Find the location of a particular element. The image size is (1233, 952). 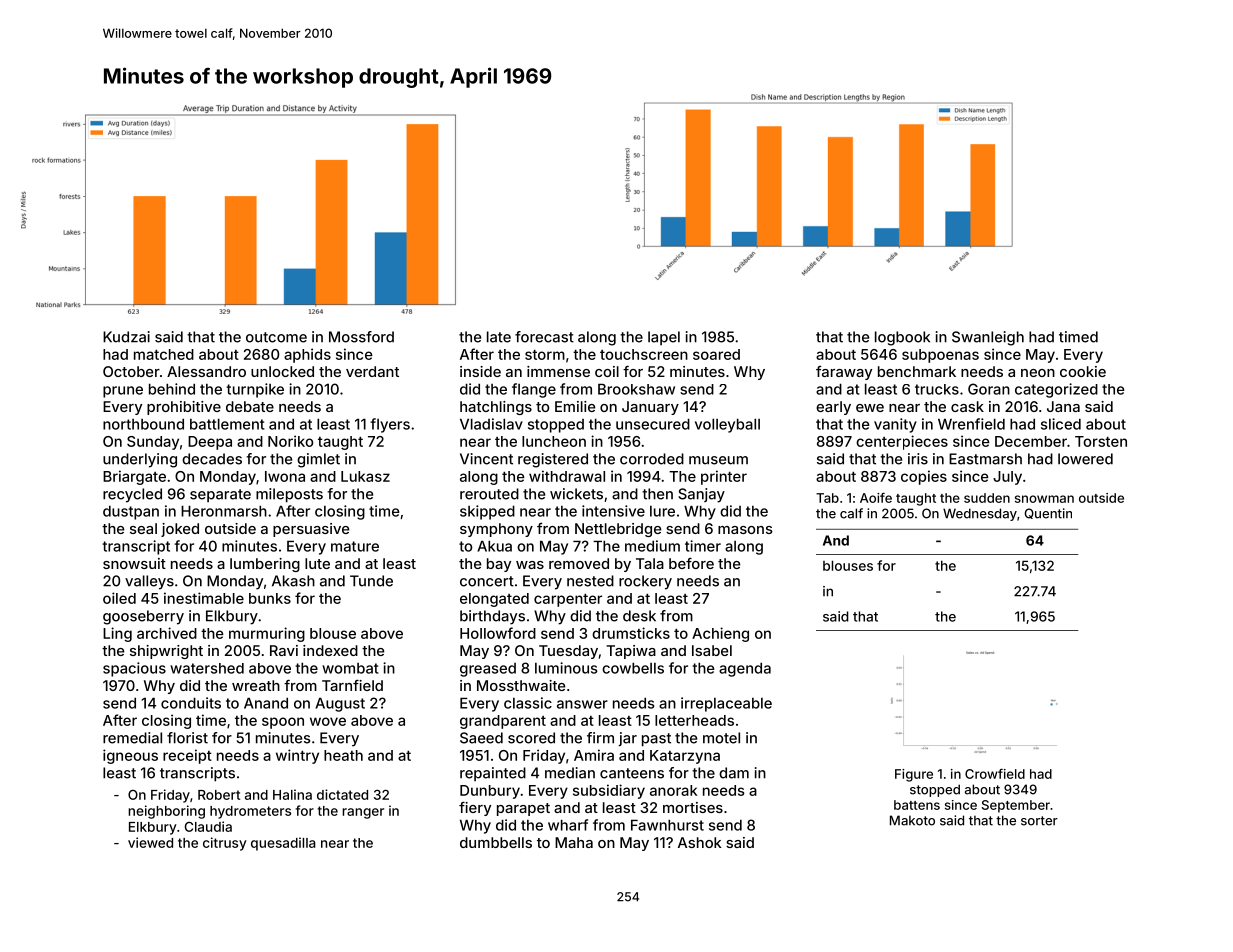

Vincent is located at coordinates (486, 459).
